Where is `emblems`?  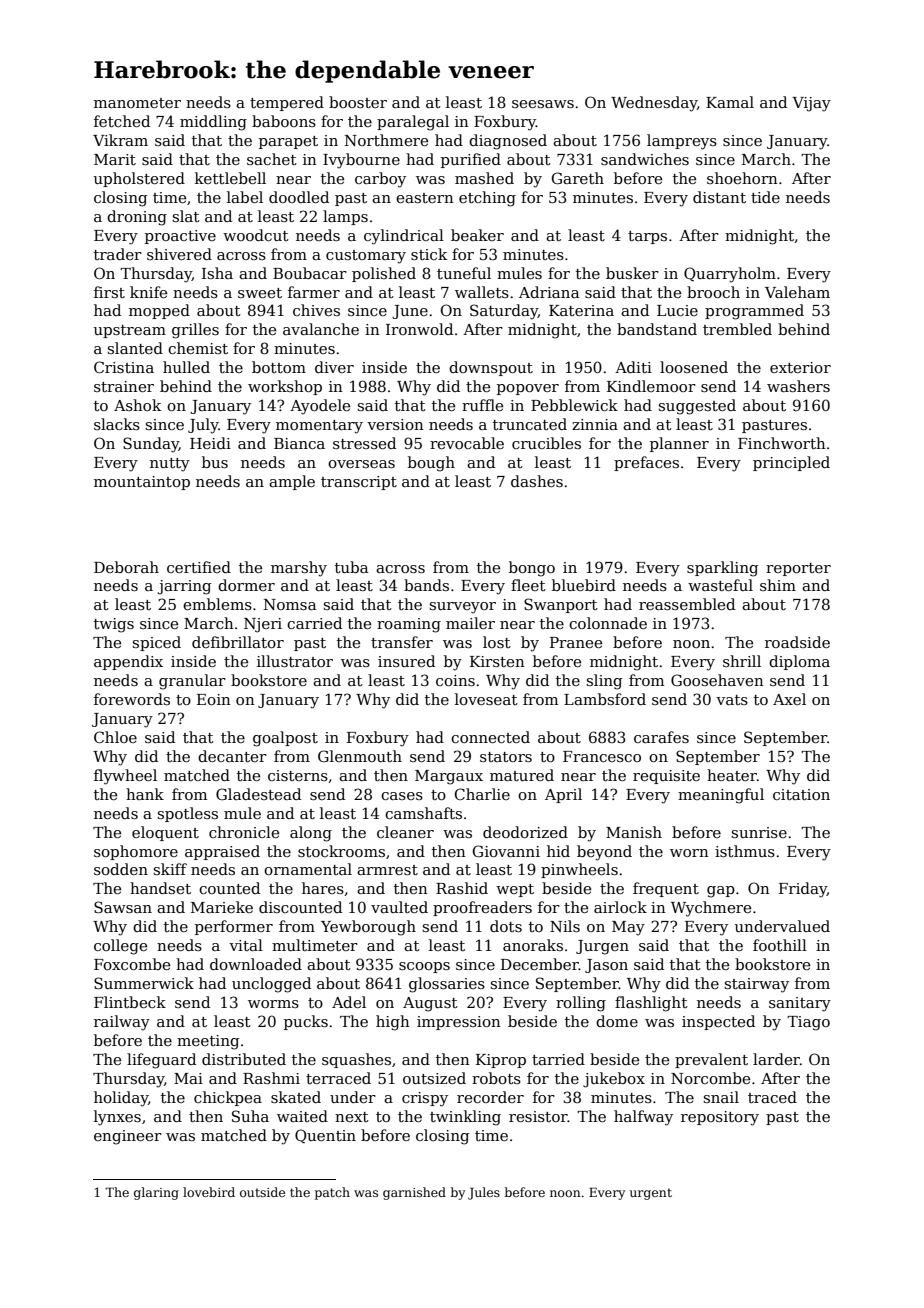 emblems is located at coordinates (217, 604).
